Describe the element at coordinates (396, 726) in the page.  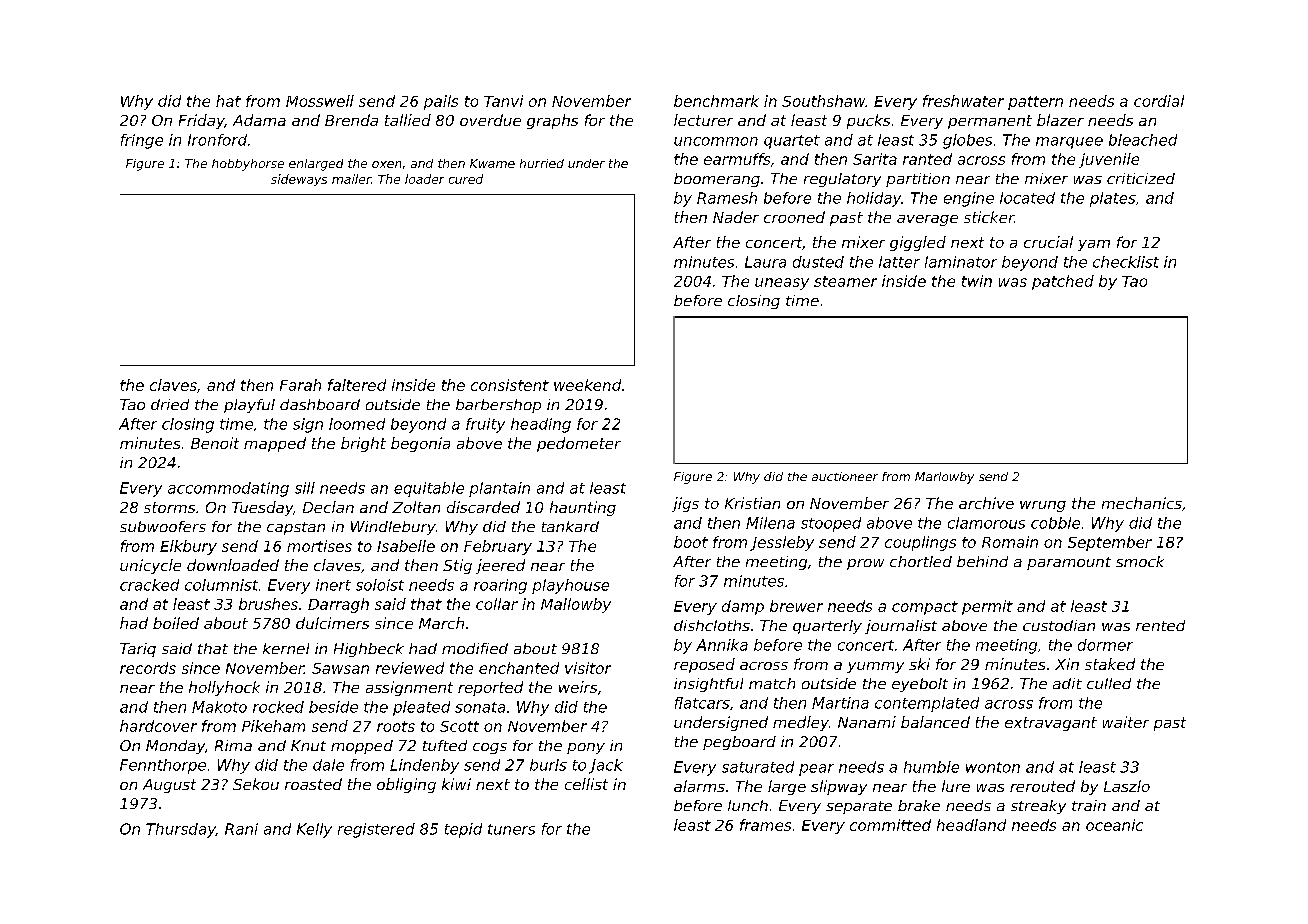
I see `roots` at that location.
